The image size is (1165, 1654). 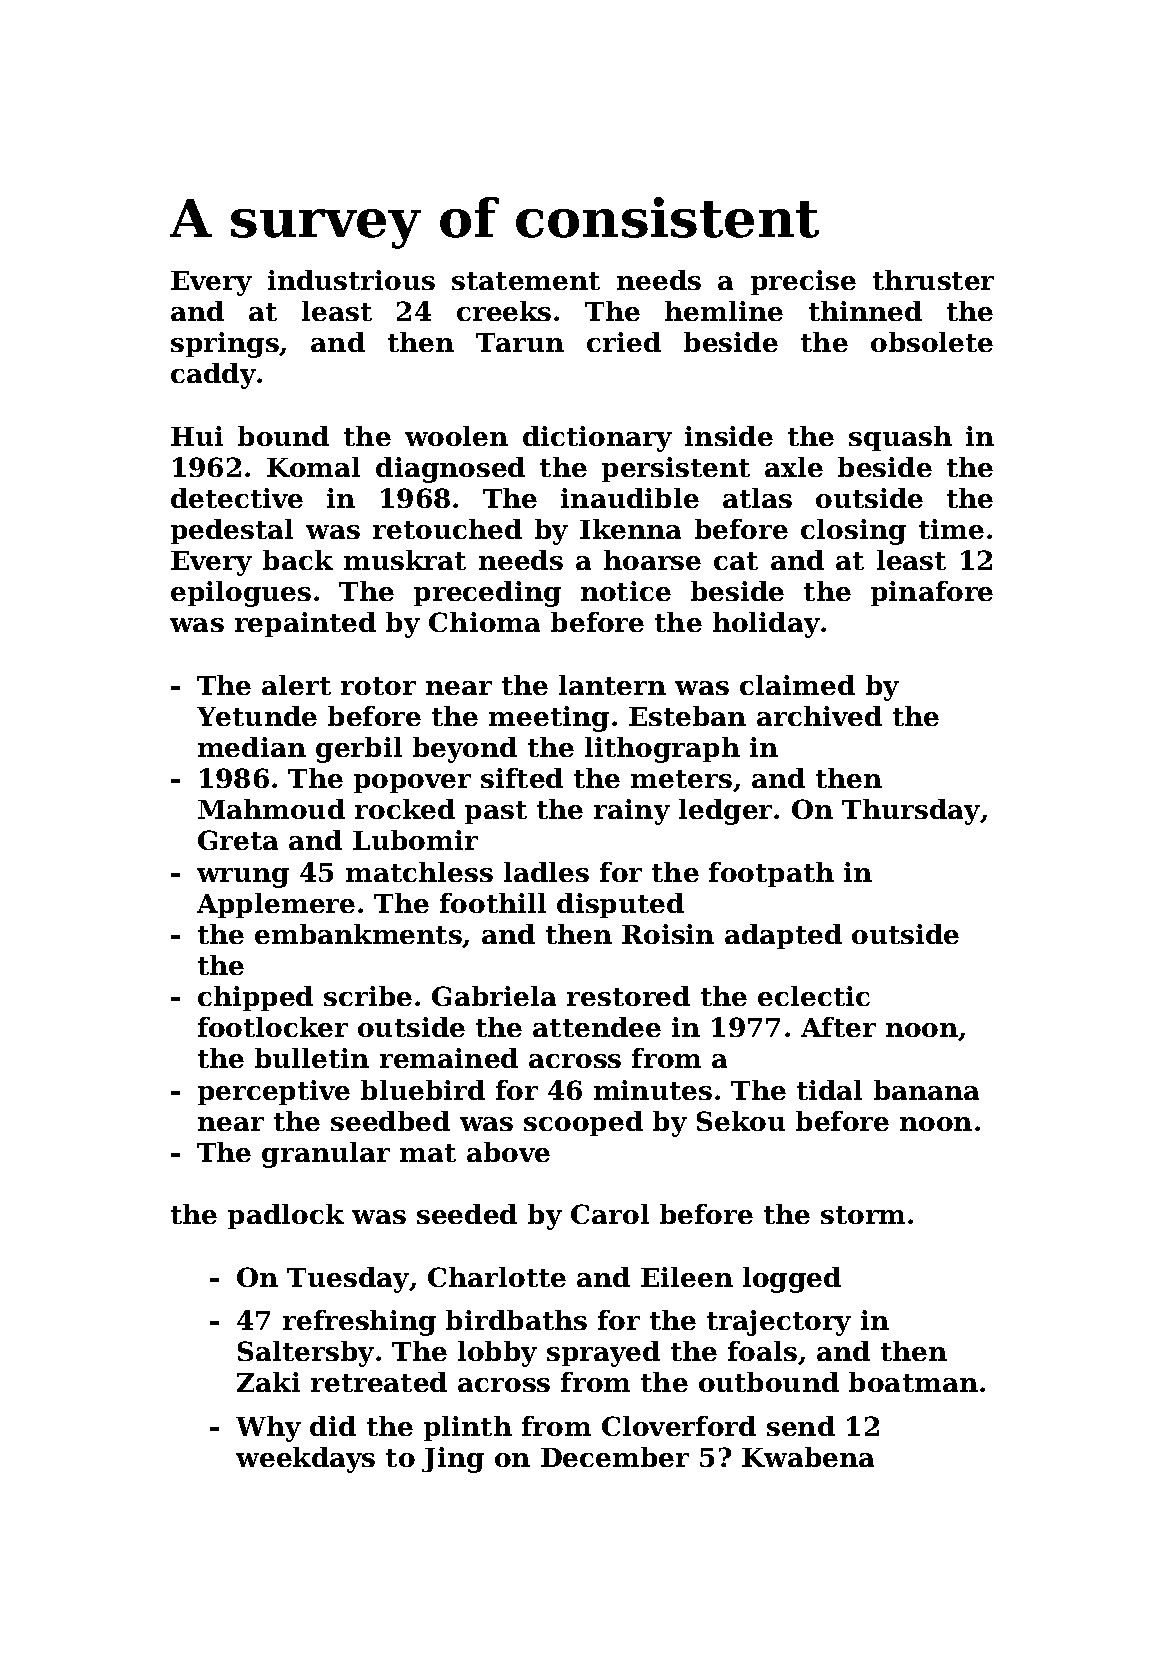 What do you see at coordinates (504, 311) in the screenshot?
I see `creeks` at bounding box center [504, 311].
